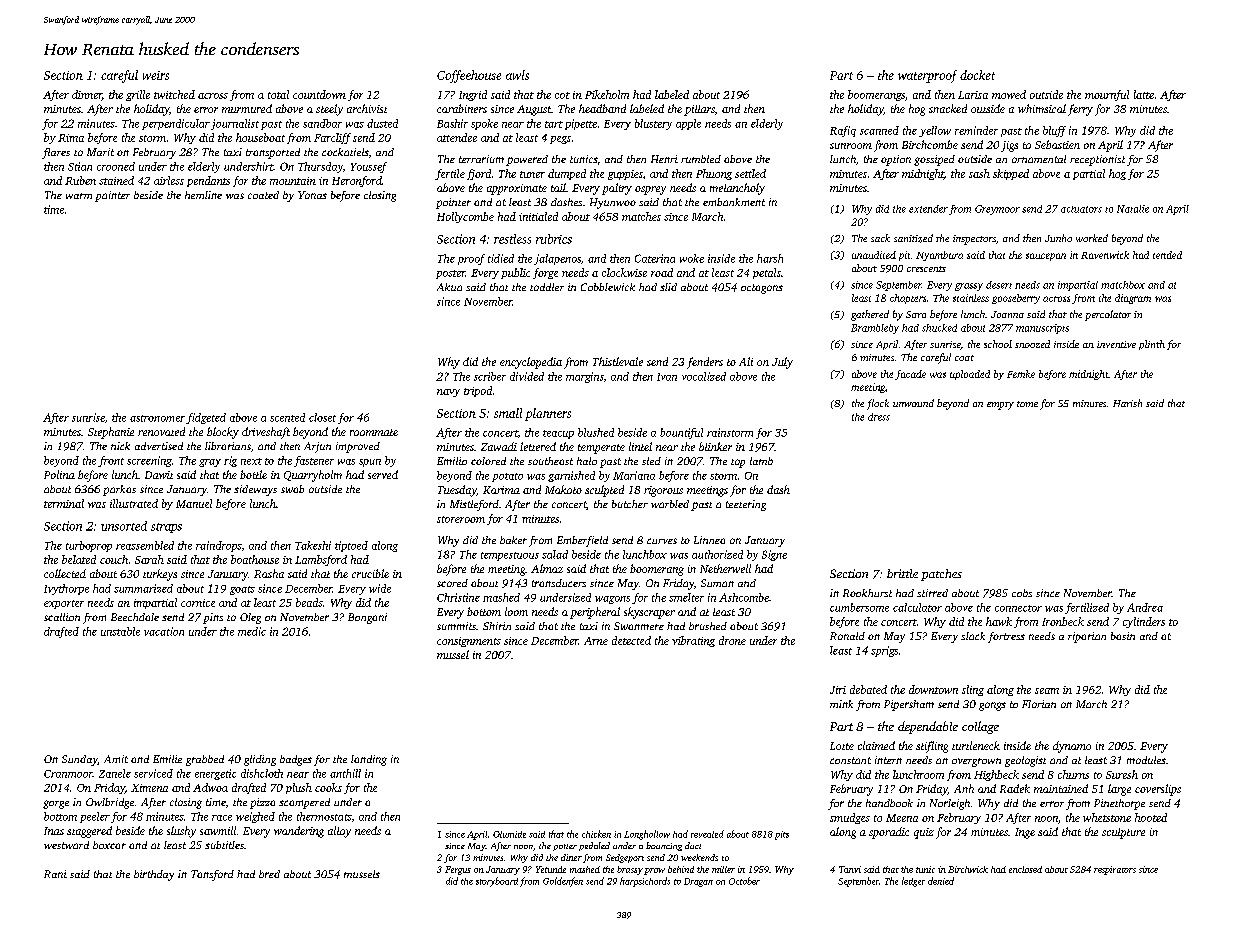 Image resolution: width=1233 pixels, height=952 pixels. I want to click on Pipersham, so click(909, 705).
